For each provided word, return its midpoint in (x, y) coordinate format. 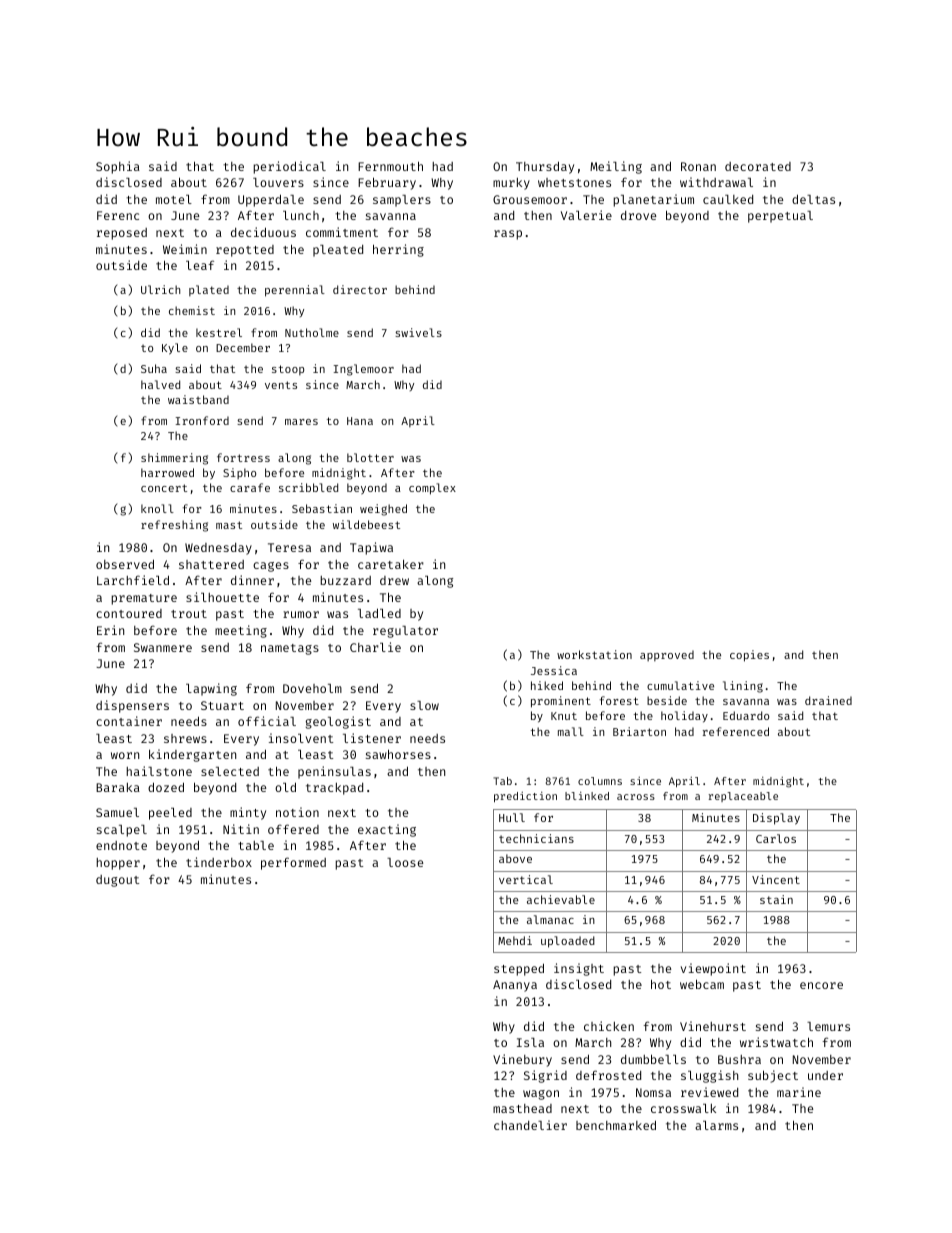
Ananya (515, 986)
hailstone (159, 771)
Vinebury (522, 1060)
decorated (758, 166)
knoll (157, 508)
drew (394, 580)
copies (749, 656)
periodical (289, 167)
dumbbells (653, 1059)
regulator (405, 632)
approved (667, 655)
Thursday (545, 167)
